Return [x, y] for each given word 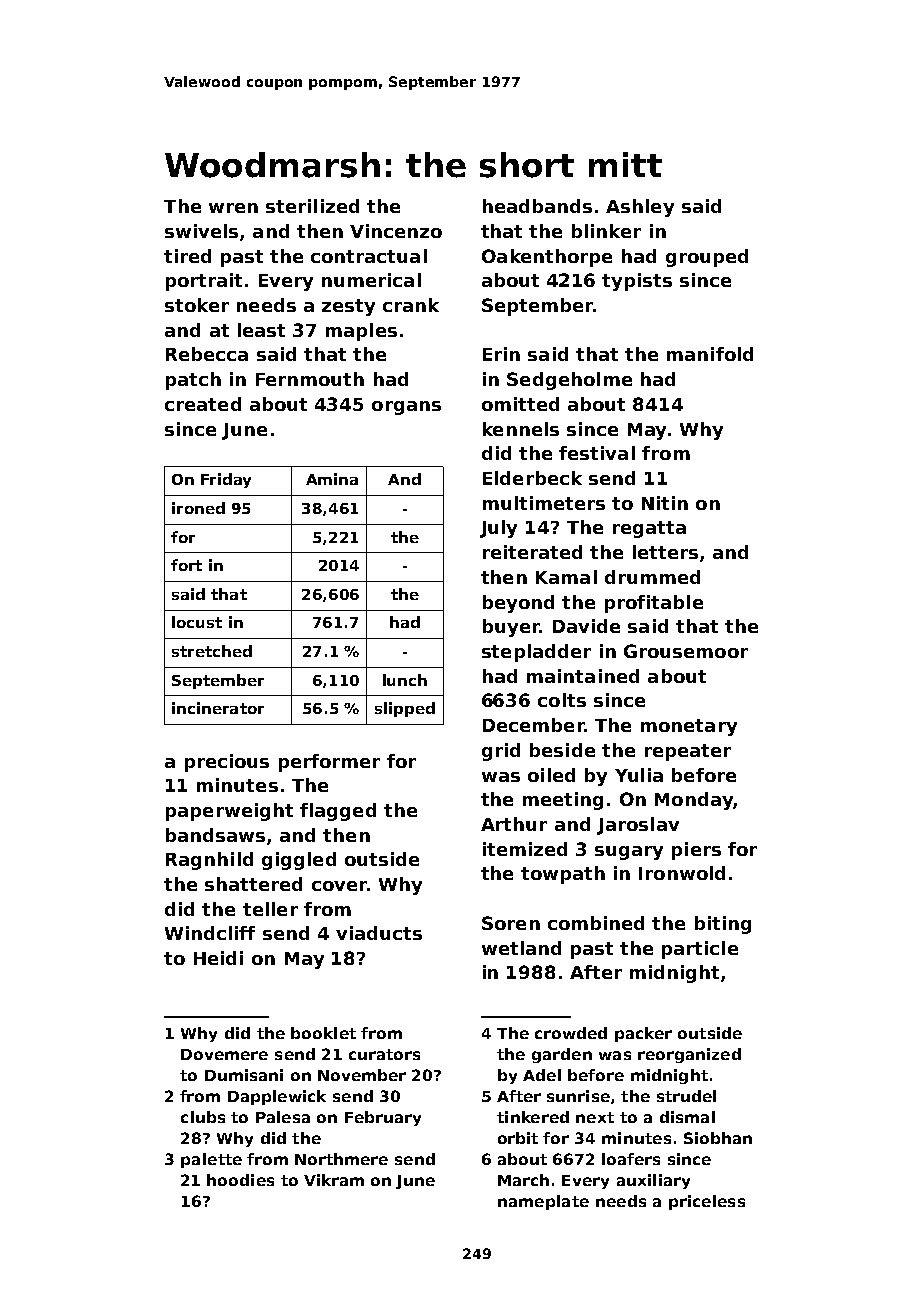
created [203, 404]
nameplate [543, 1202]
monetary [689, 727]
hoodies [240, 1180]
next [595, 1117]
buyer [511, 628]
